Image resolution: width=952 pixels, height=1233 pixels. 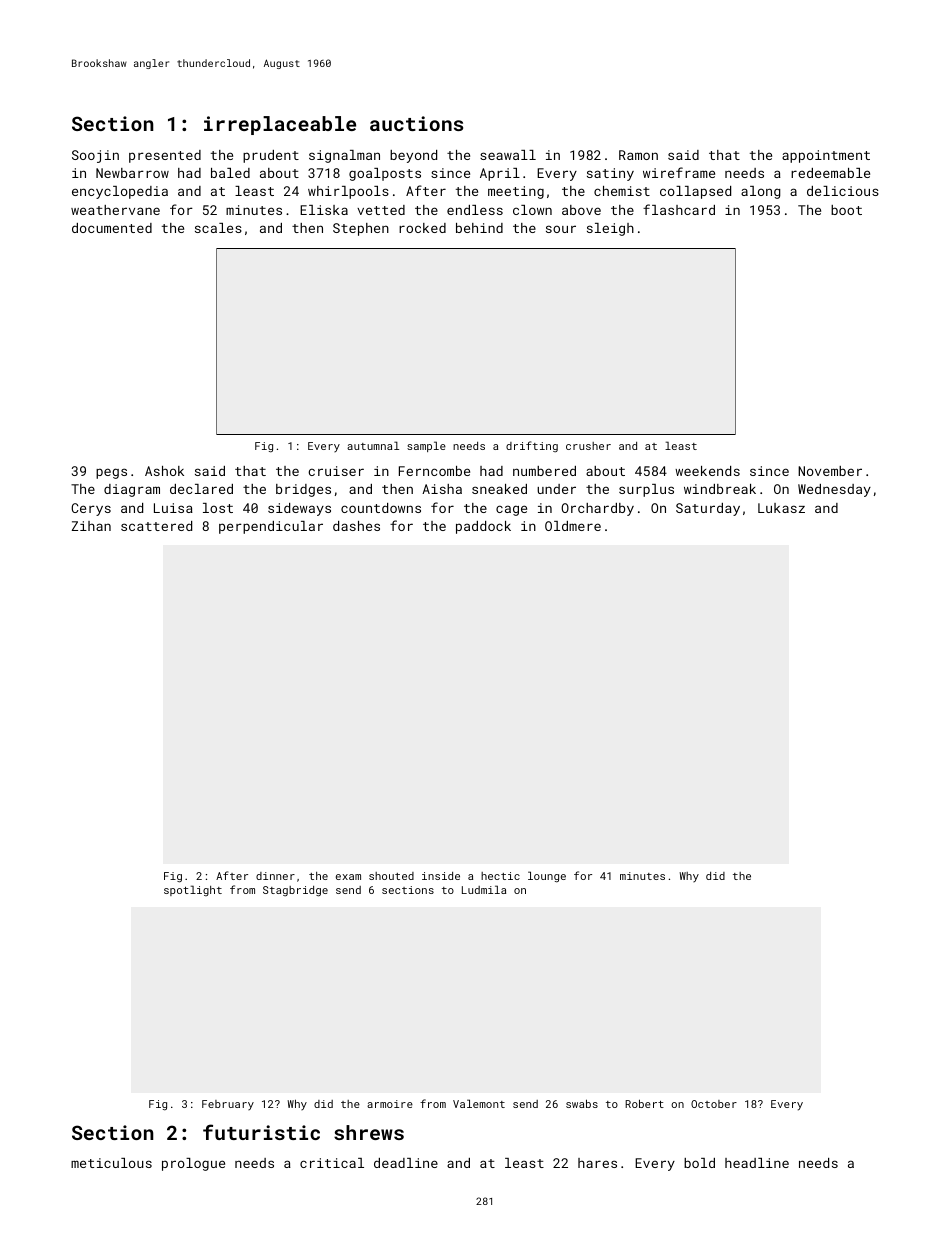 I want to click on Cerys, so click(x=91, y=509).
